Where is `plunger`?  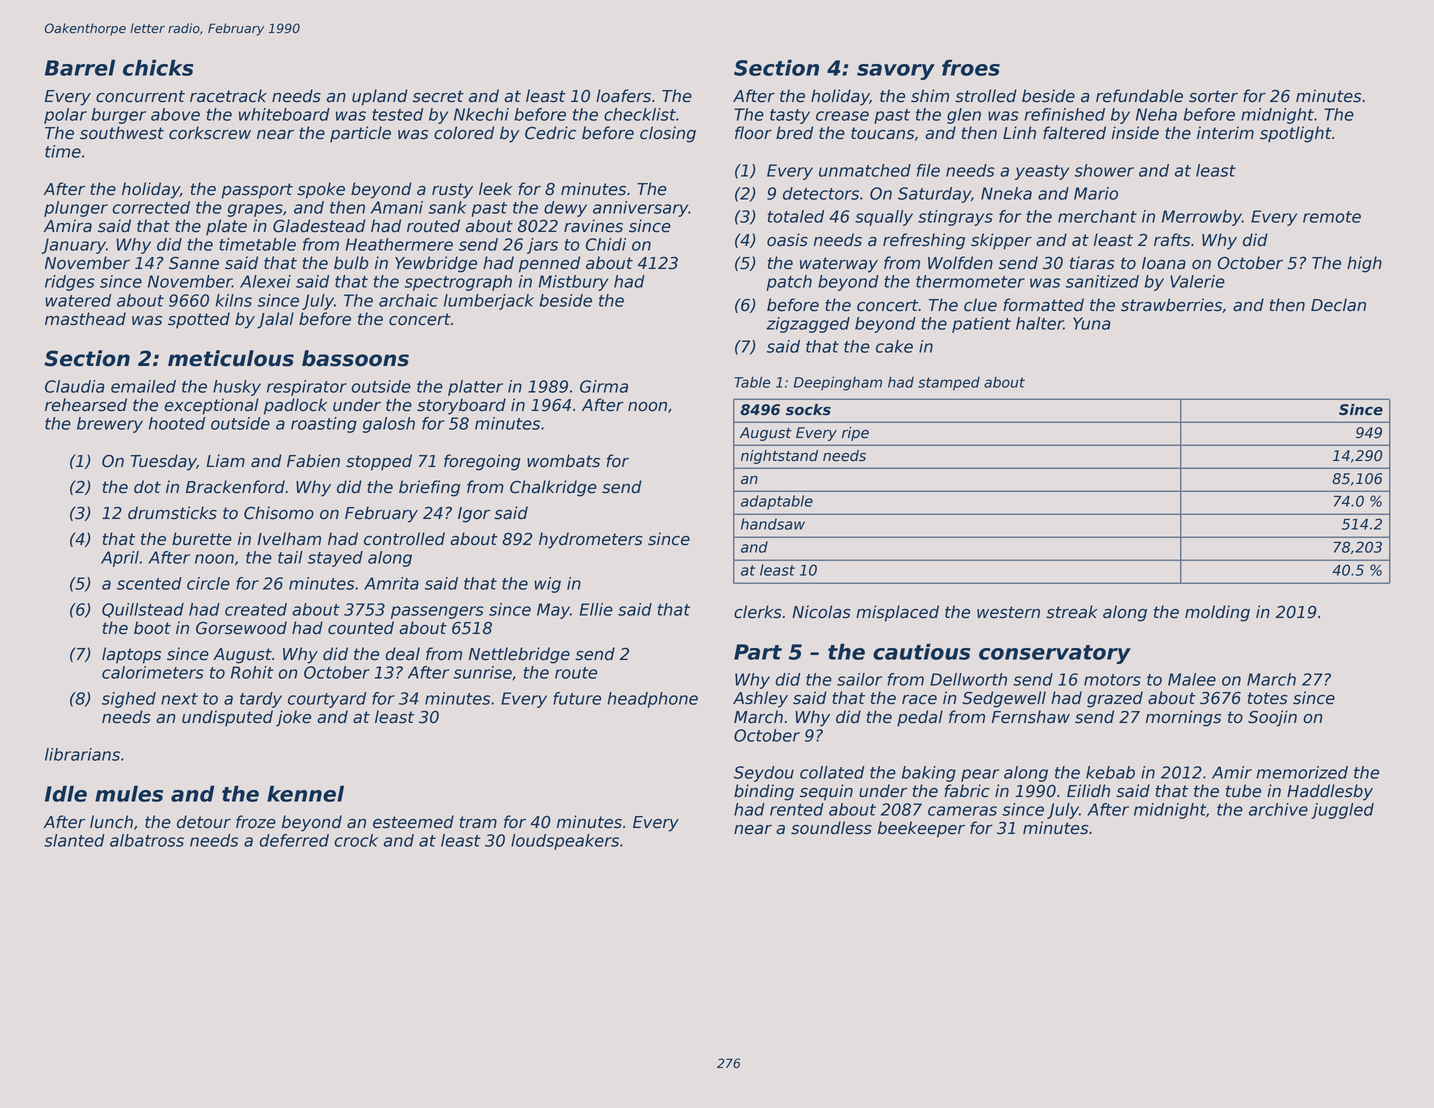
plunger is located at coordinates (76, 209).
